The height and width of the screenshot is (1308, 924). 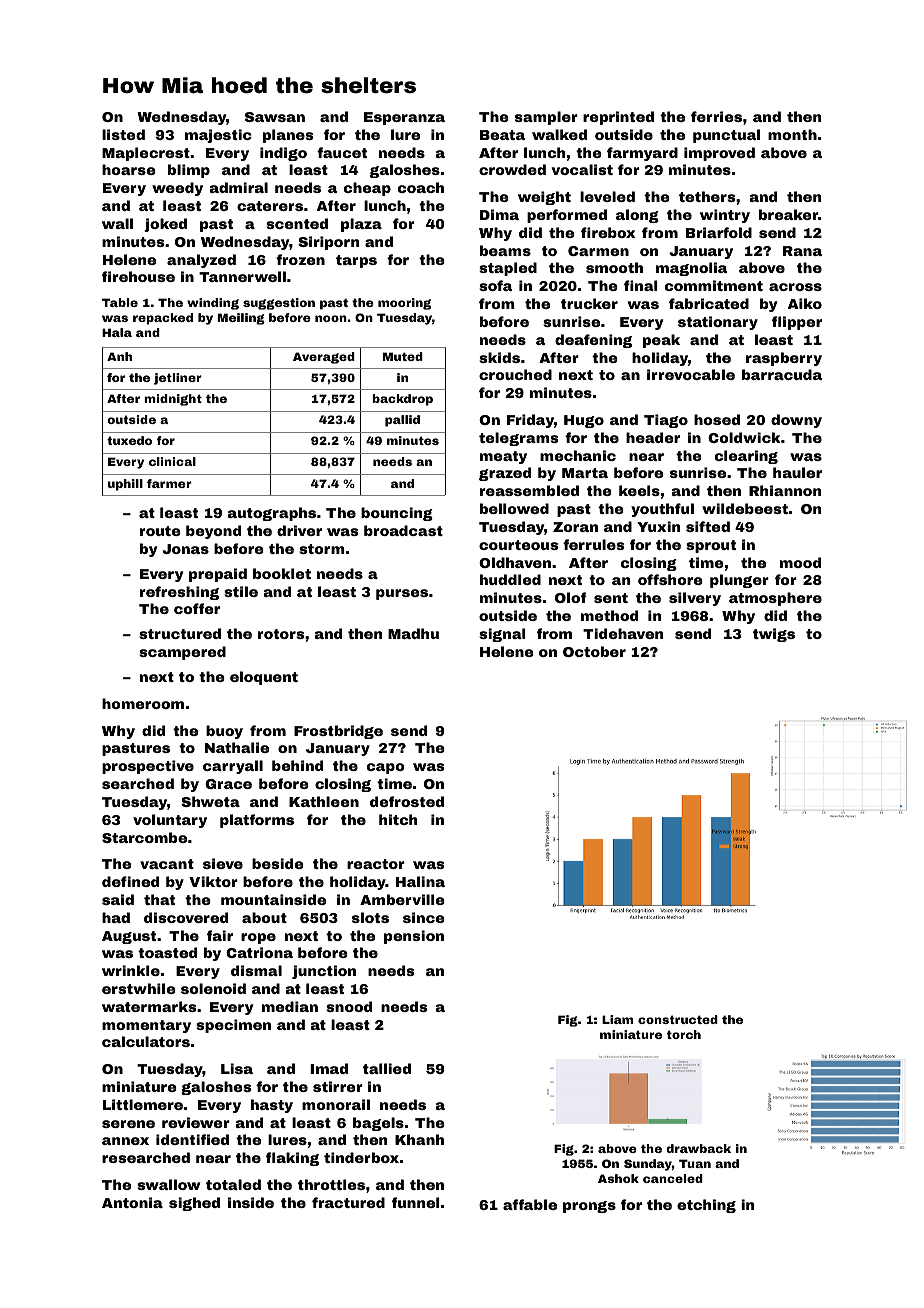 I want to click on Esperanza, so click(x=404, y=118).
